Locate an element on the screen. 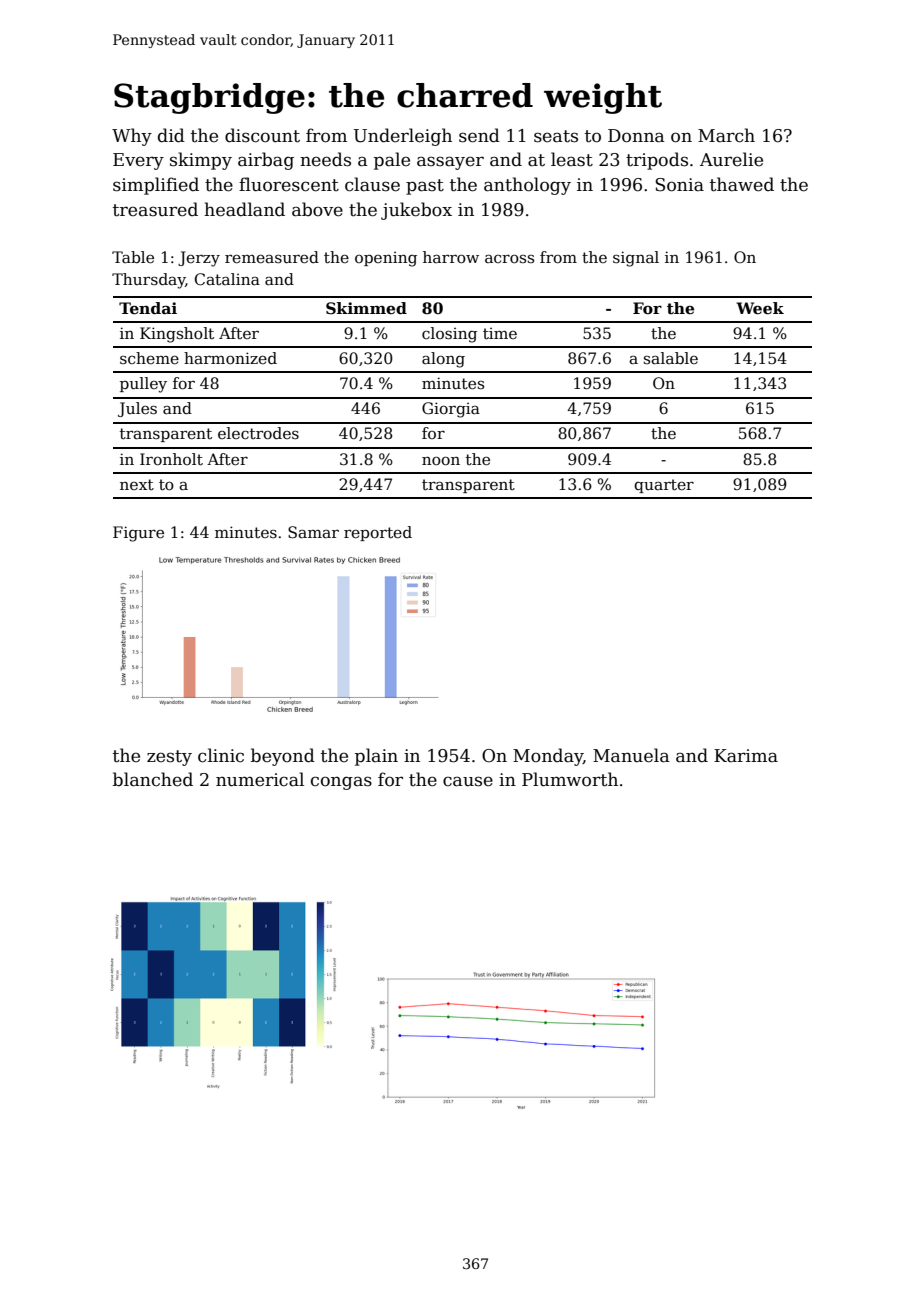 The height and width of the screenshot is (1308, 924). scheme is located at coordinates (149, 358).
